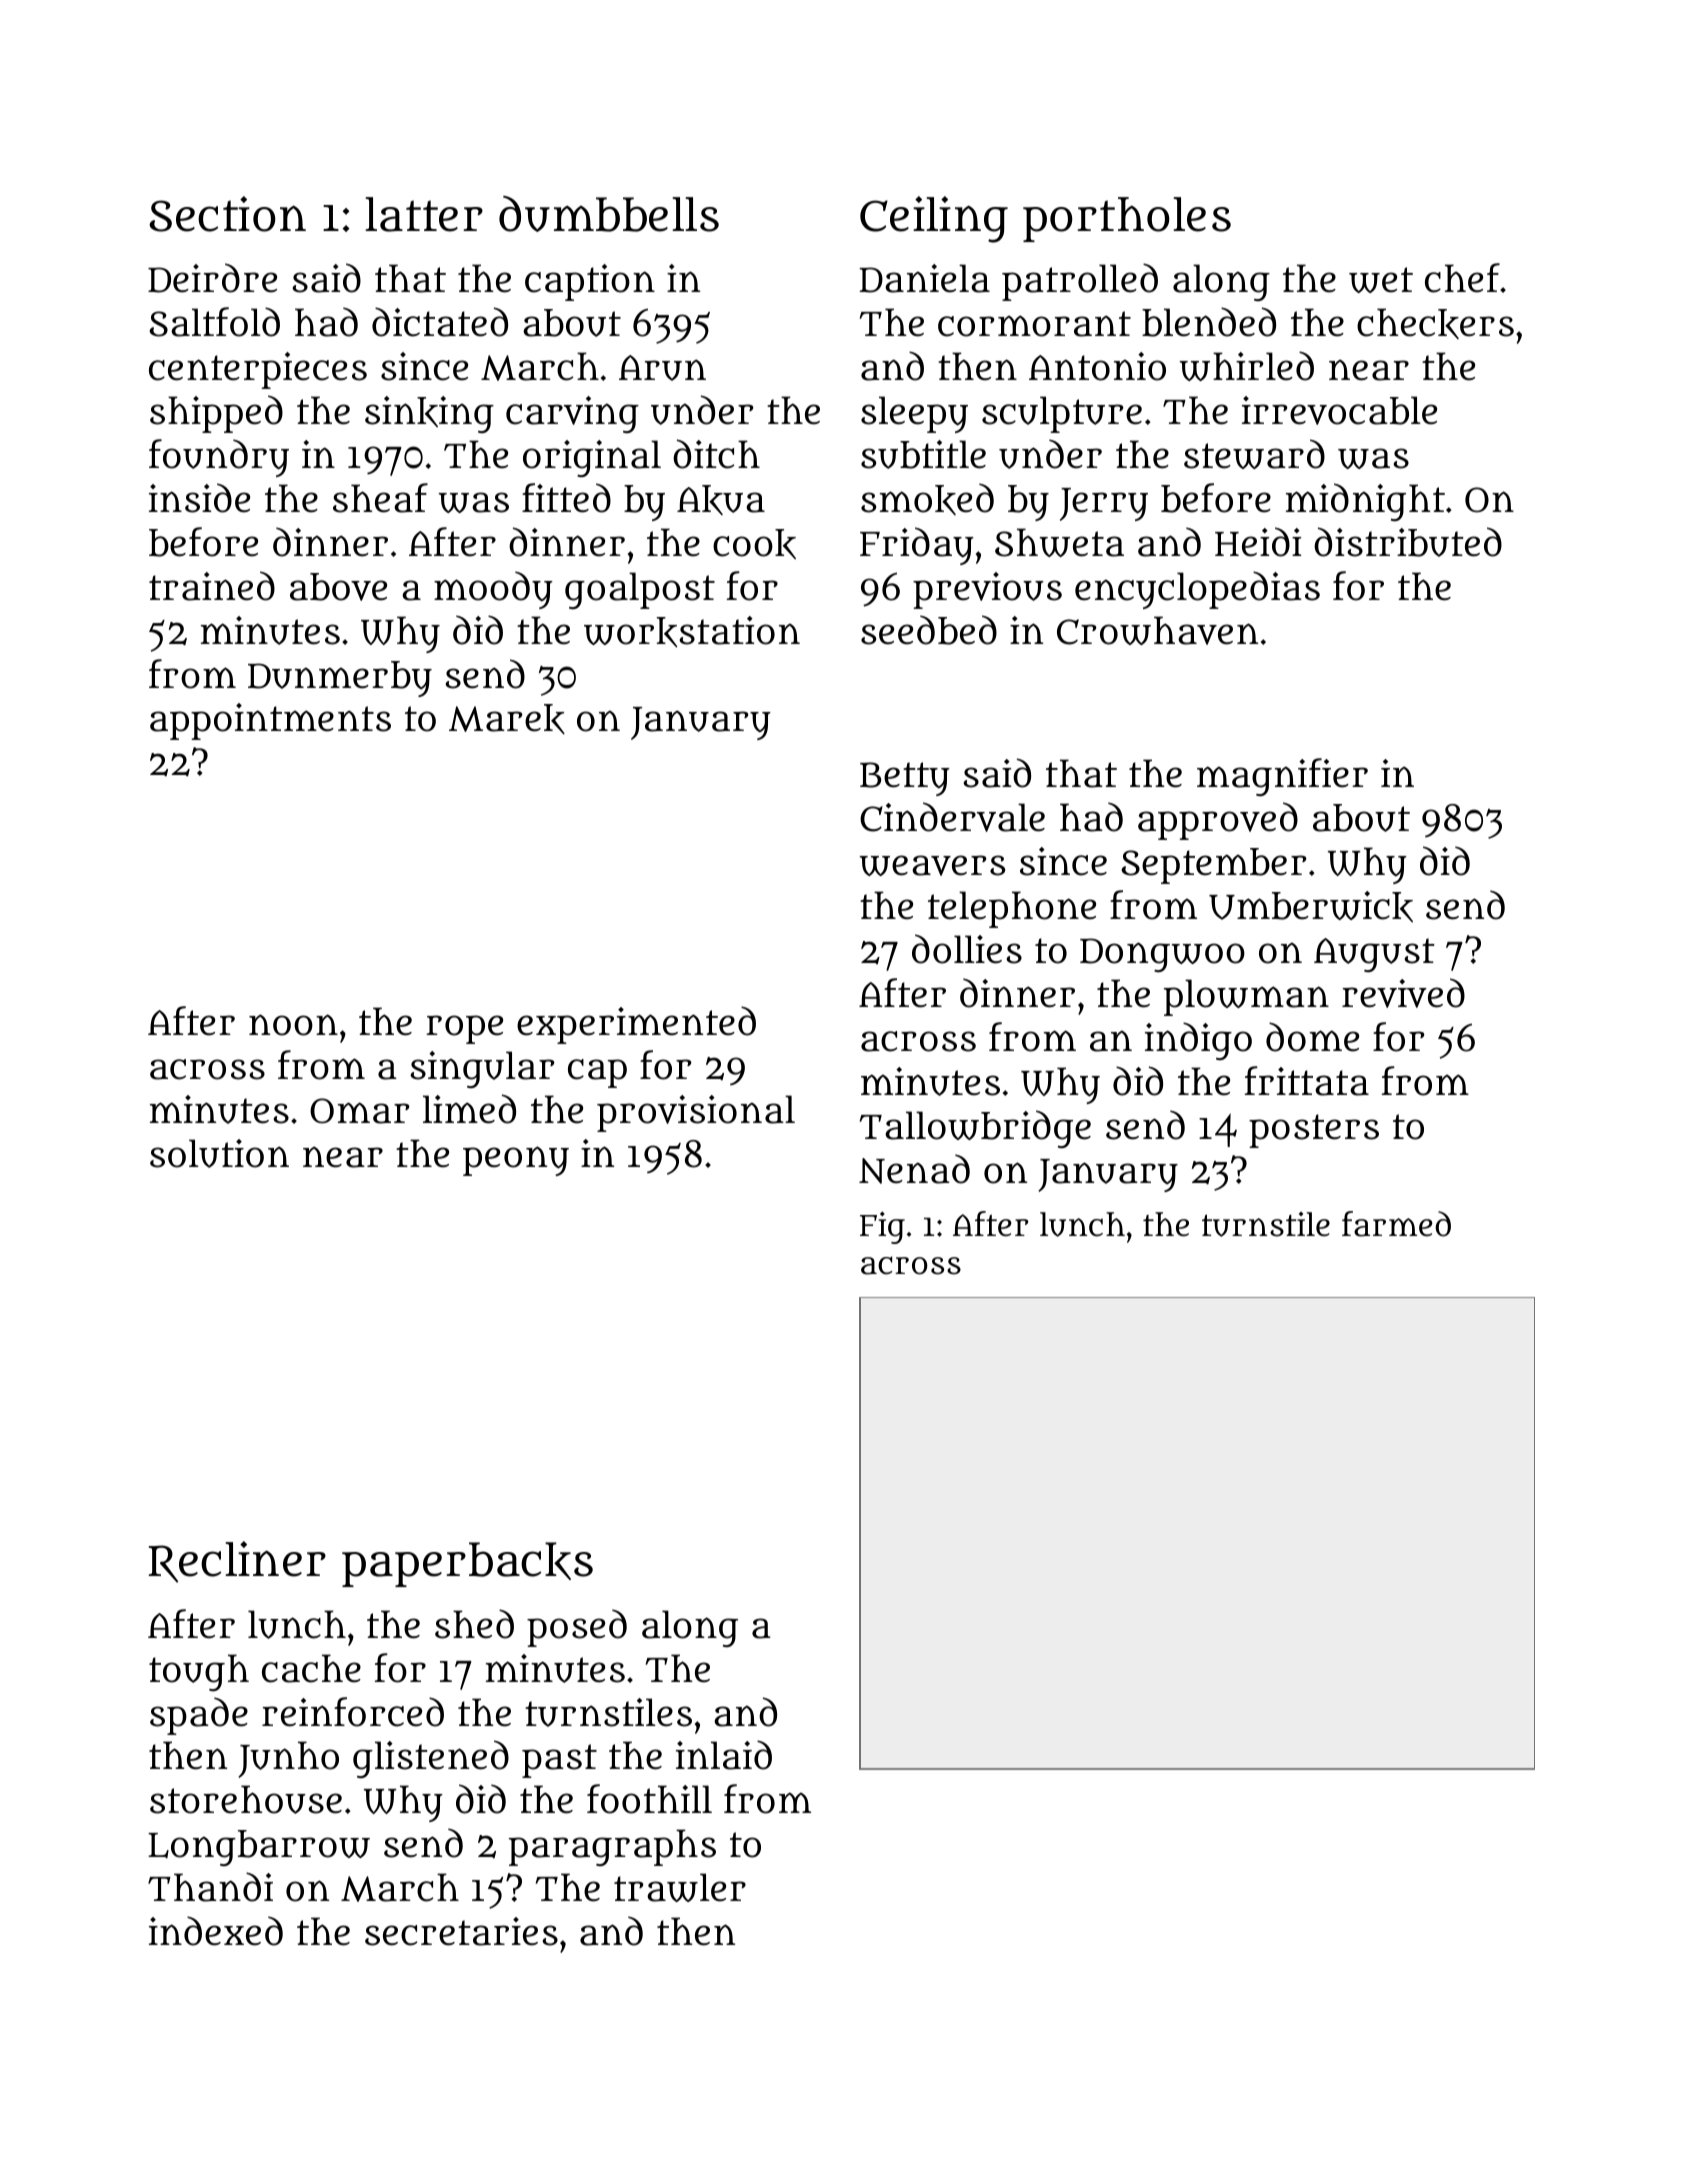  I want to click on Recliner, so click(237, 1562).
